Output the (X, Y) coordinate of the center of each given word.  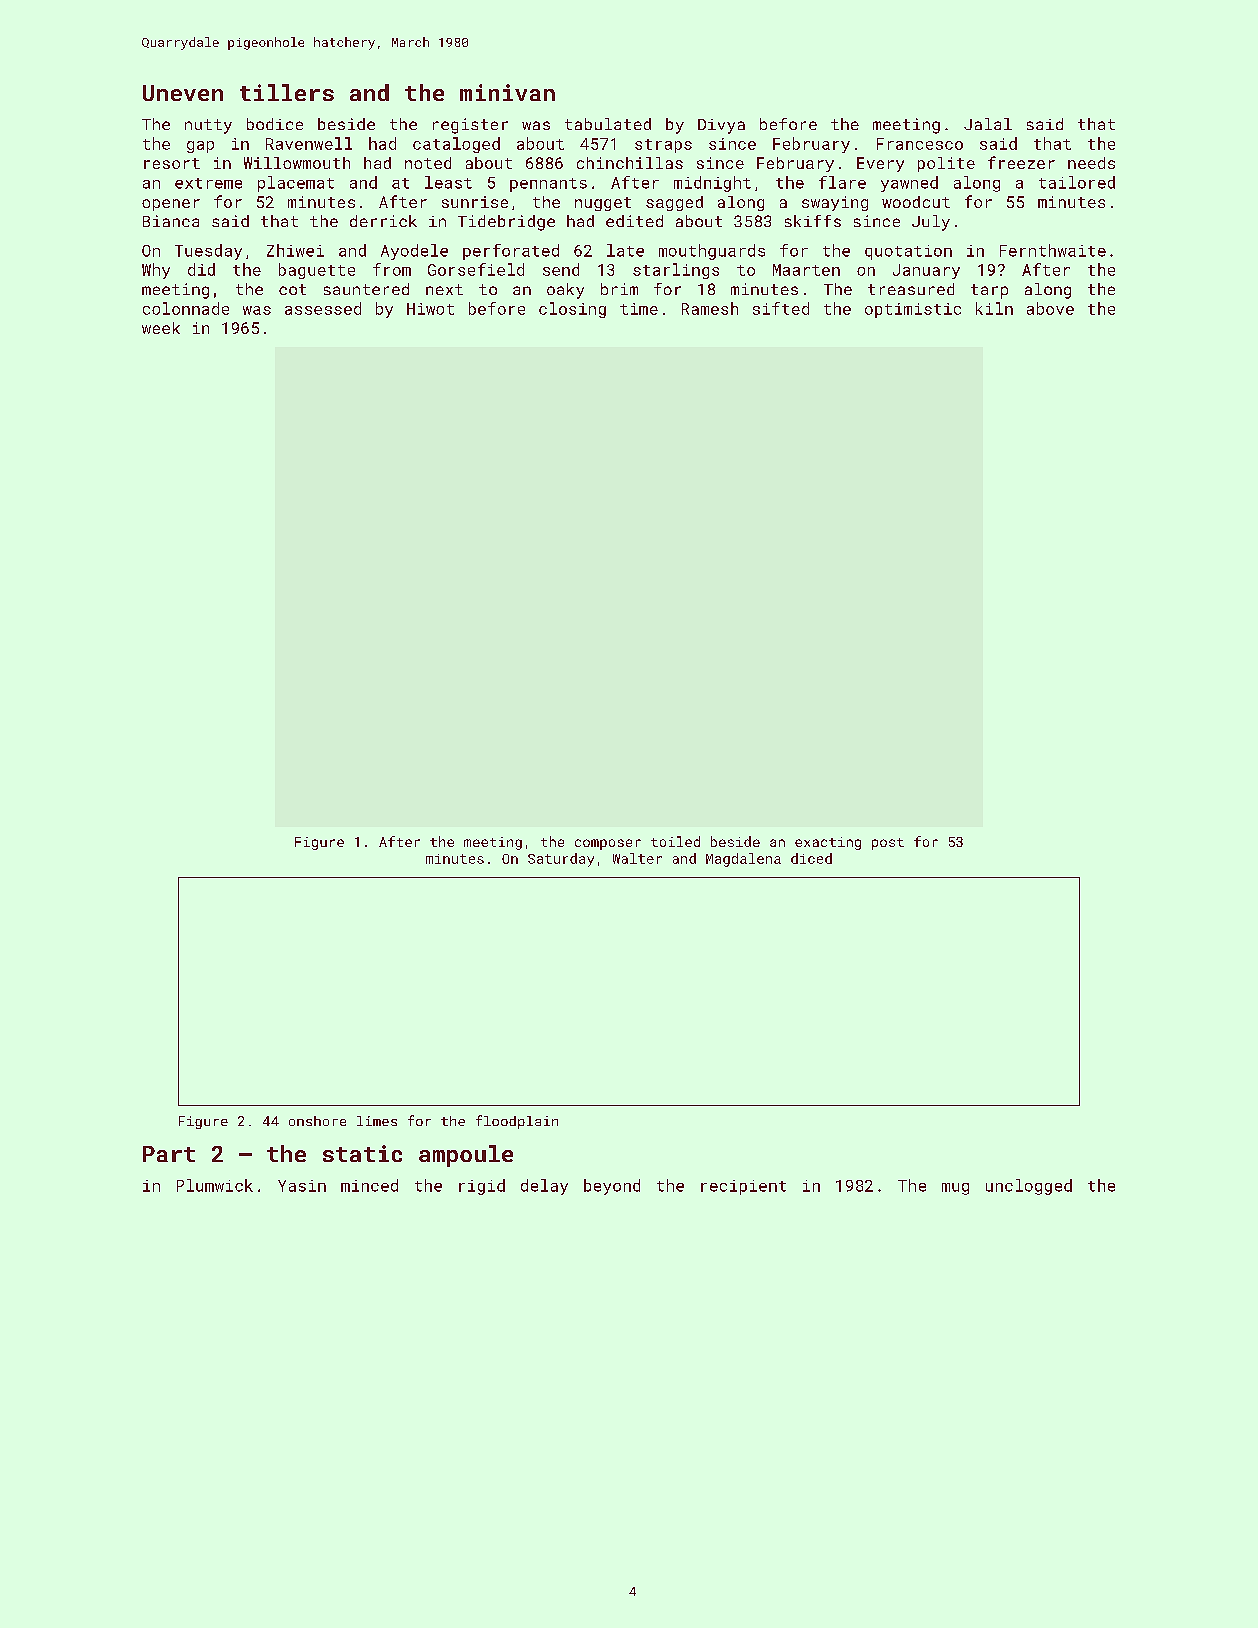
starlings (676, 271)
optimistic (913, 310)
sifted (781, 308)
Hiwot (430, 309)
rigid (482, 1187)
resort (172, 163)
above (1050, 308)
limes (377, 1121)
